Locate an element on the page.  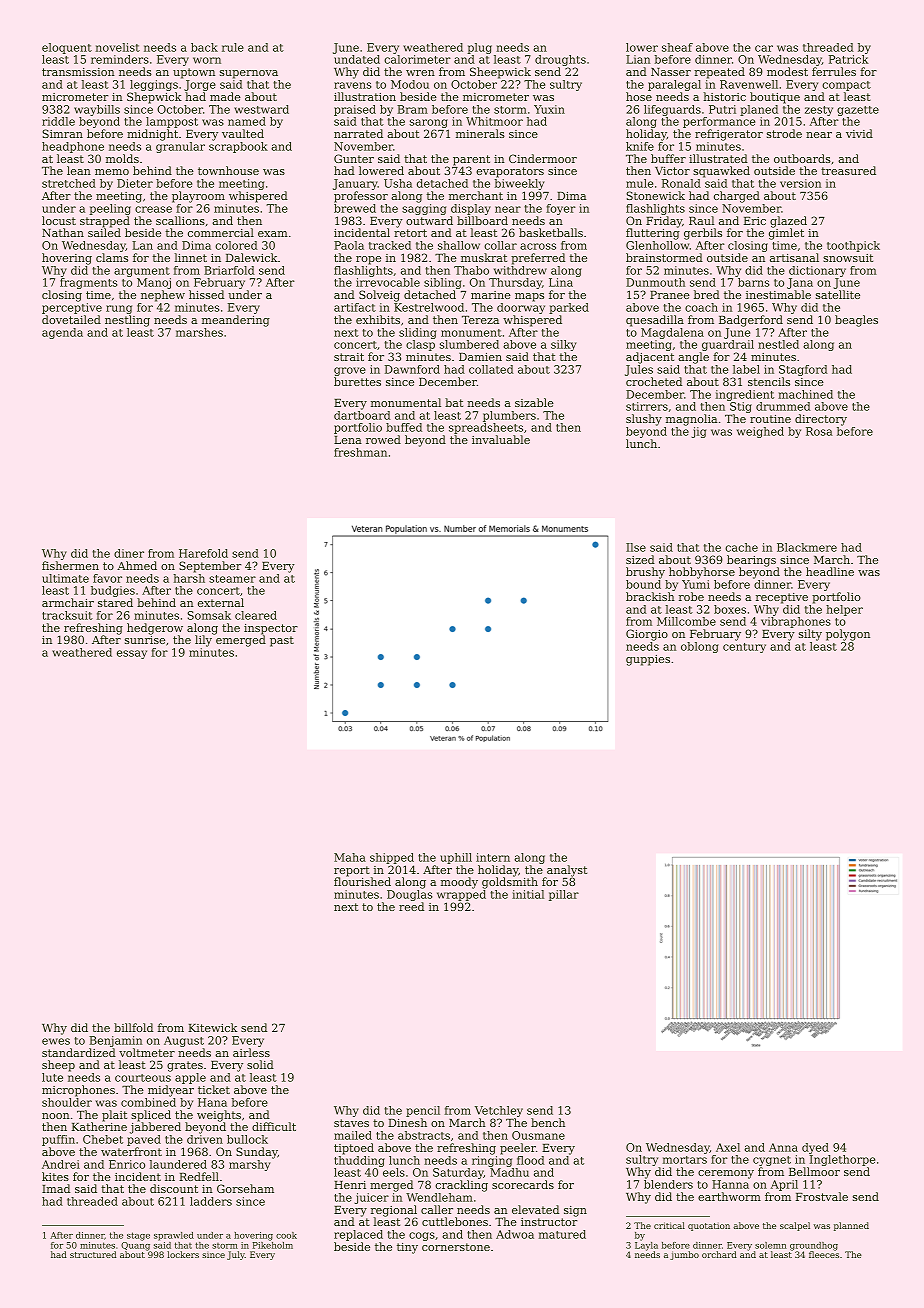
Harefold is located at coordinates (203, 553).
